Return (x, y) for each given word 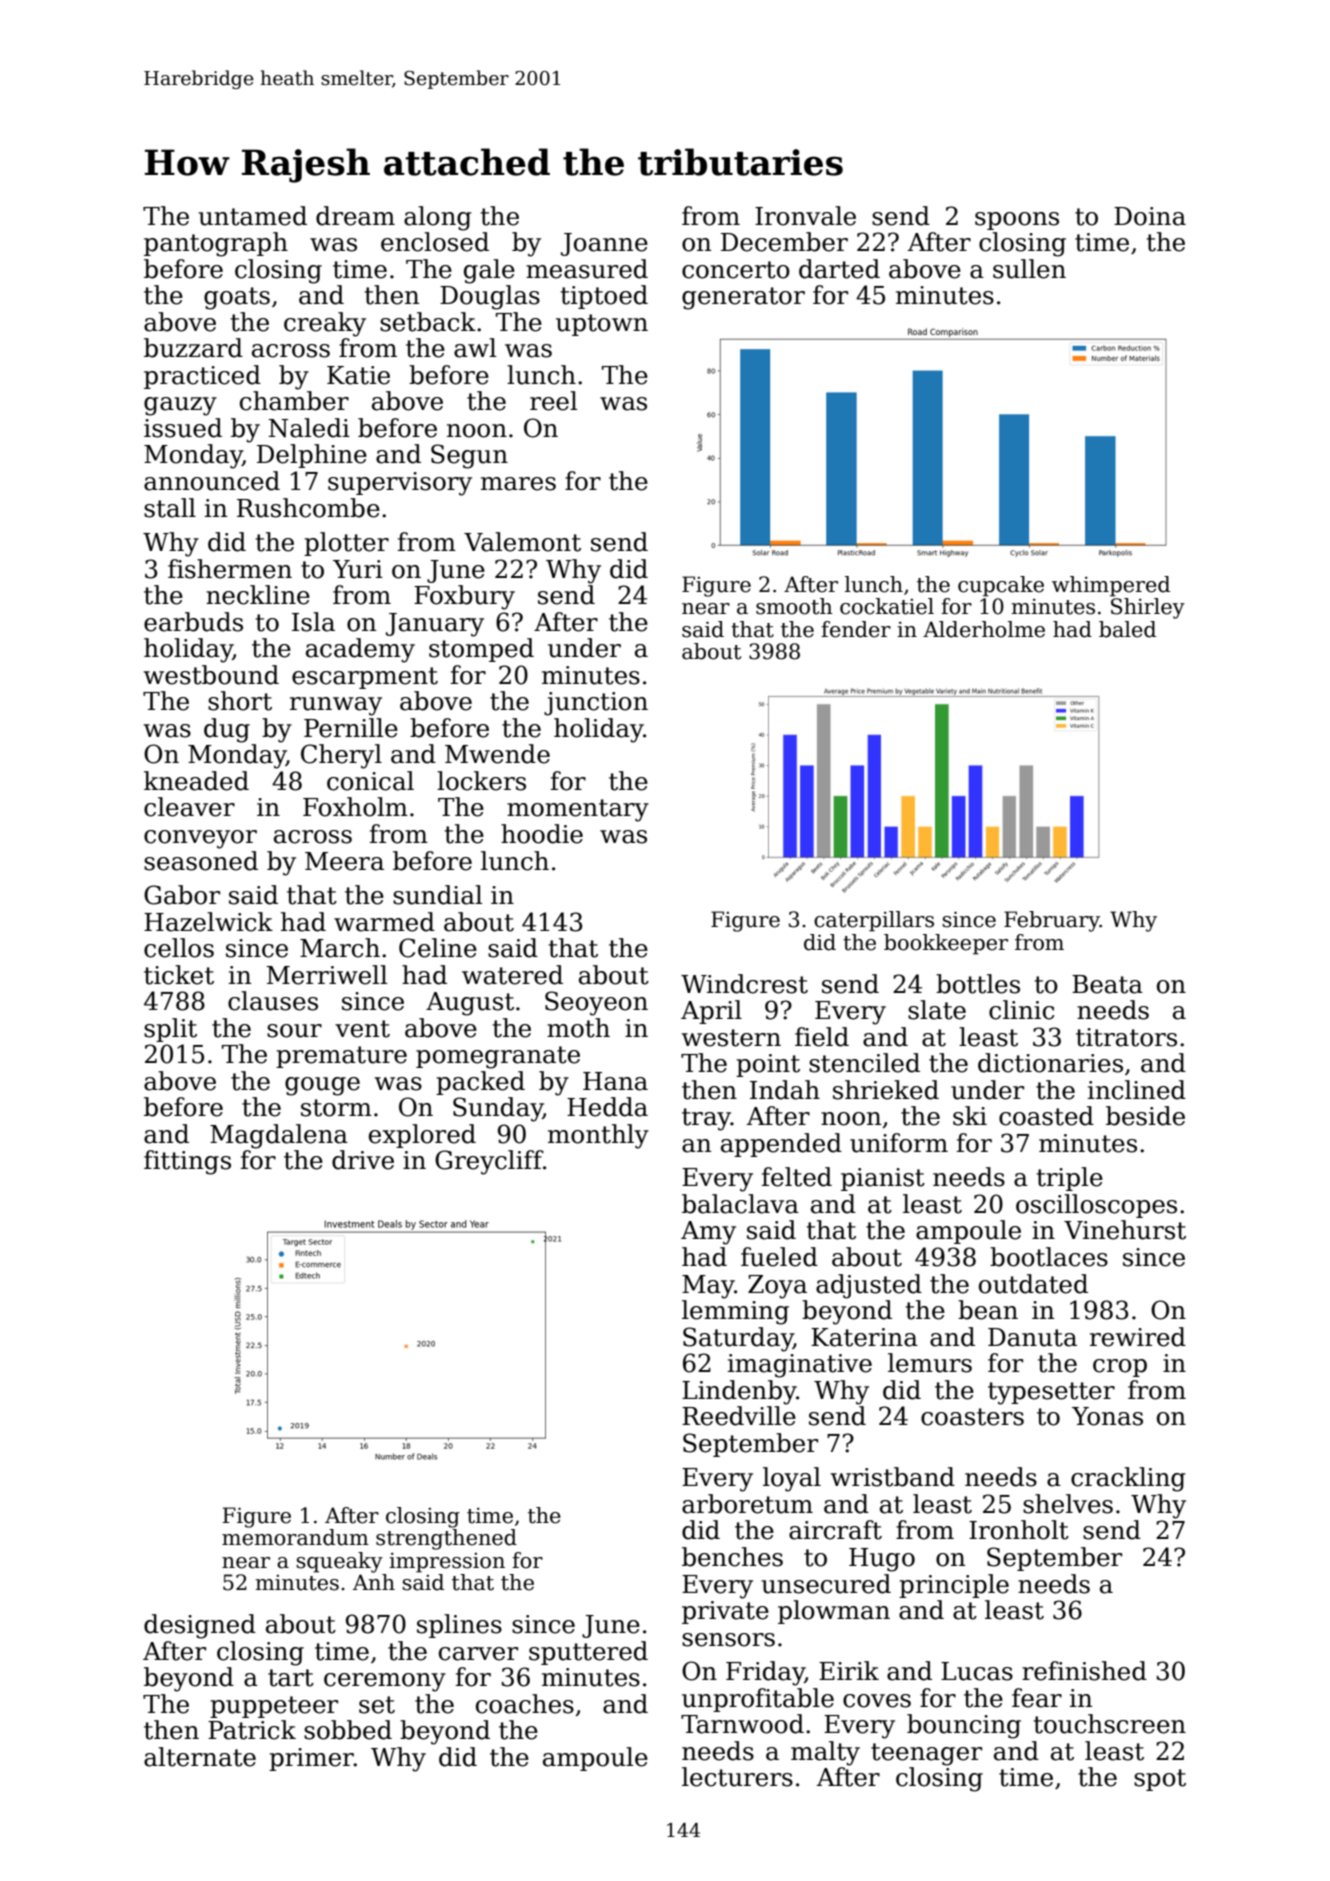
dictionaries (1050, 1063)
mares (518, 484)
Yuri (358, 569)
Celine (438, 948)
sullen (1029, 269)
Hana (615, 1081)
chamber (294, 401)
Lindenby (739, 1392)
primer (311, 1759)
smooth (794, 606)
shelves (1068, 1504)
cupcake (1001, 586)
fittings (187, 1162)
